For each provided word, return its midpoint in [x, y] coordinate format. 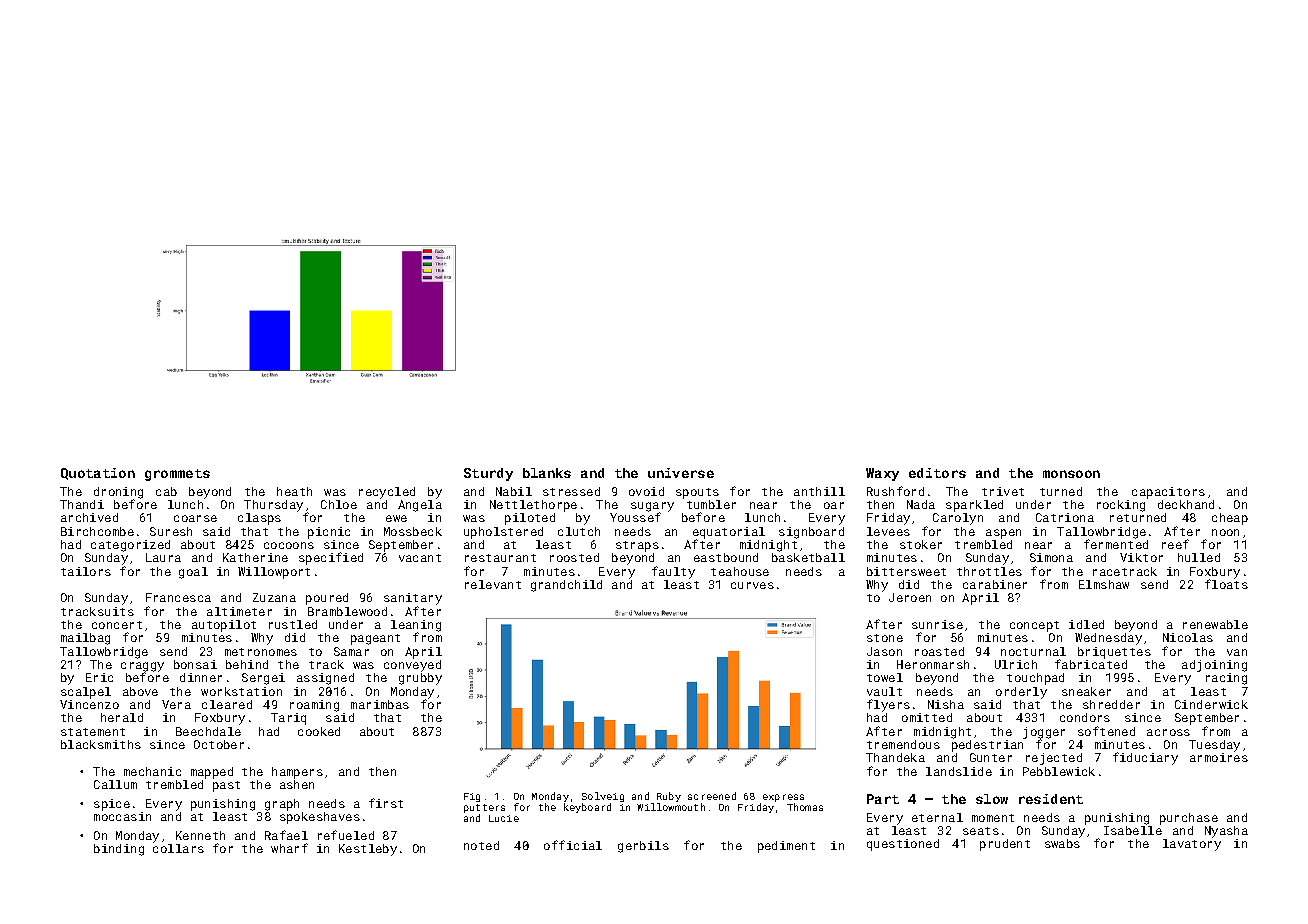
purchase [1189, 819]
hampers [297, 773]
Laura [163, 557]
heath [294, 491]
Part [883, 799]
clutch [579, 531]
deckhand [1186, 504]
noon [1225, 532]
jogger [1044, 733]
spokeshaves [320, 818]
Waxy [882, 474]
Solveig [603, 797]
